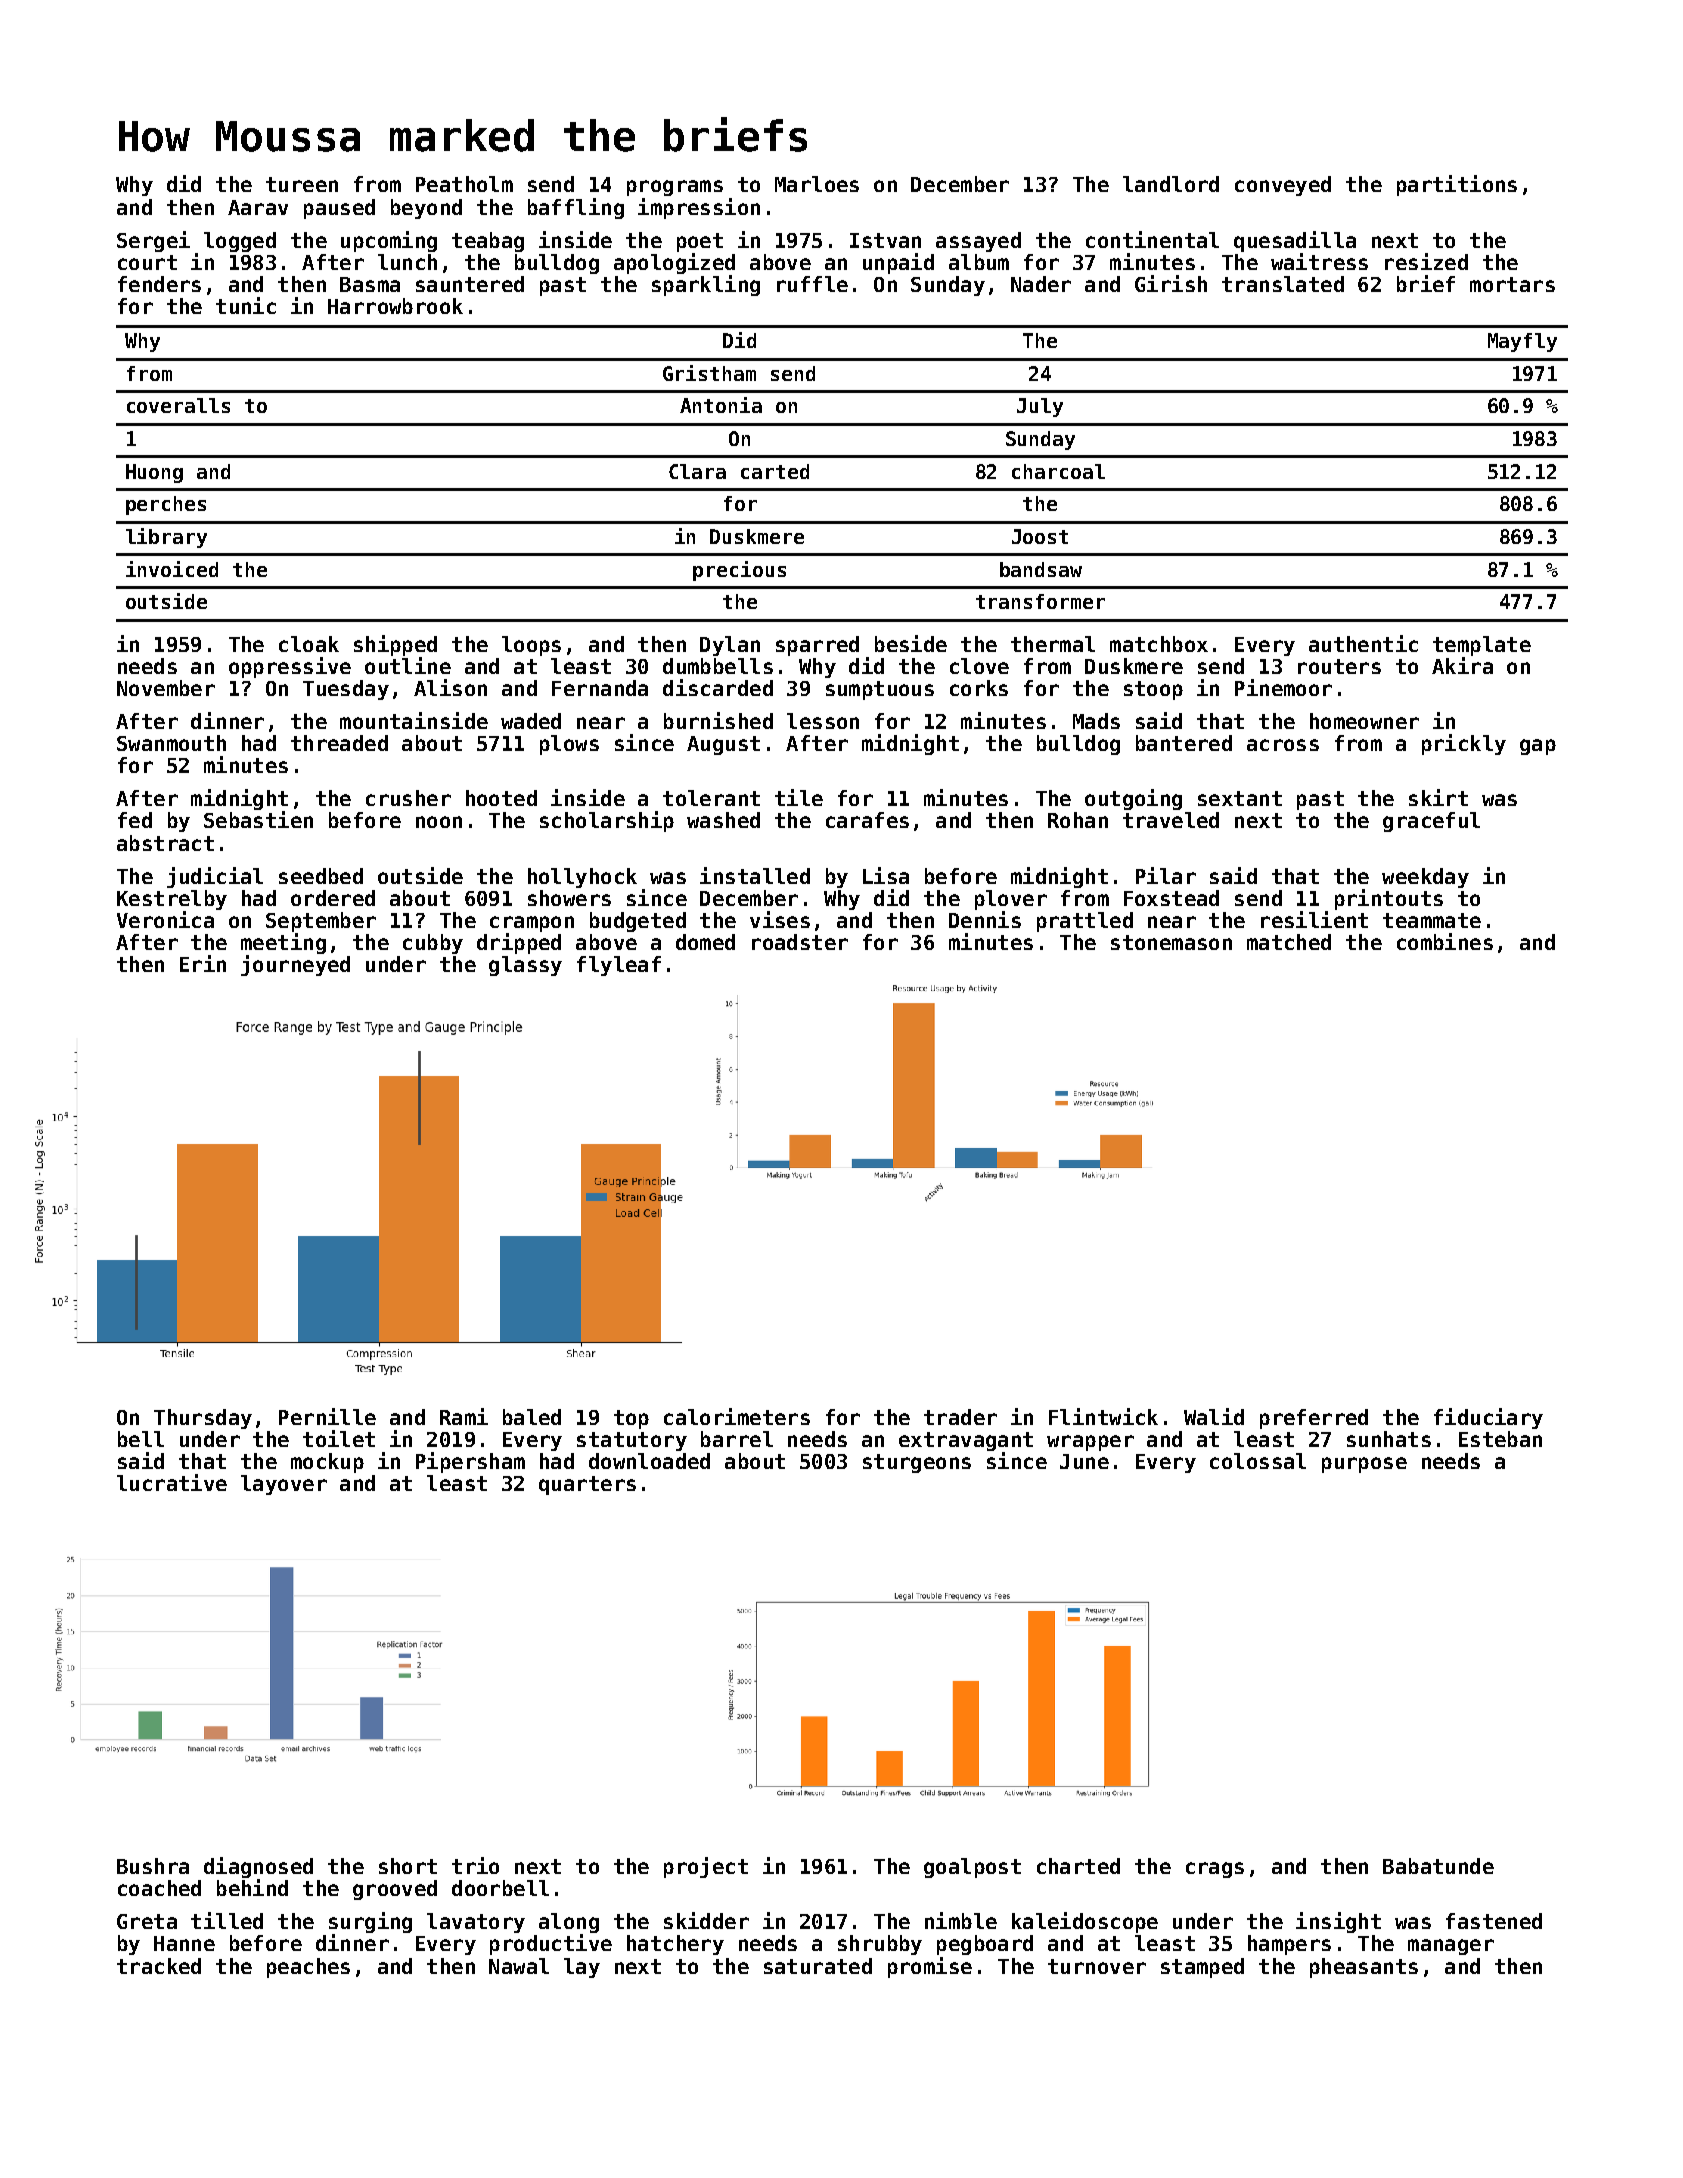 This screenshot has height=2178, width=1683. What do you see at coordinates (1364, 1968) in the screenshot?
I see `pheasants` at bounding box center [1364, 1968].
